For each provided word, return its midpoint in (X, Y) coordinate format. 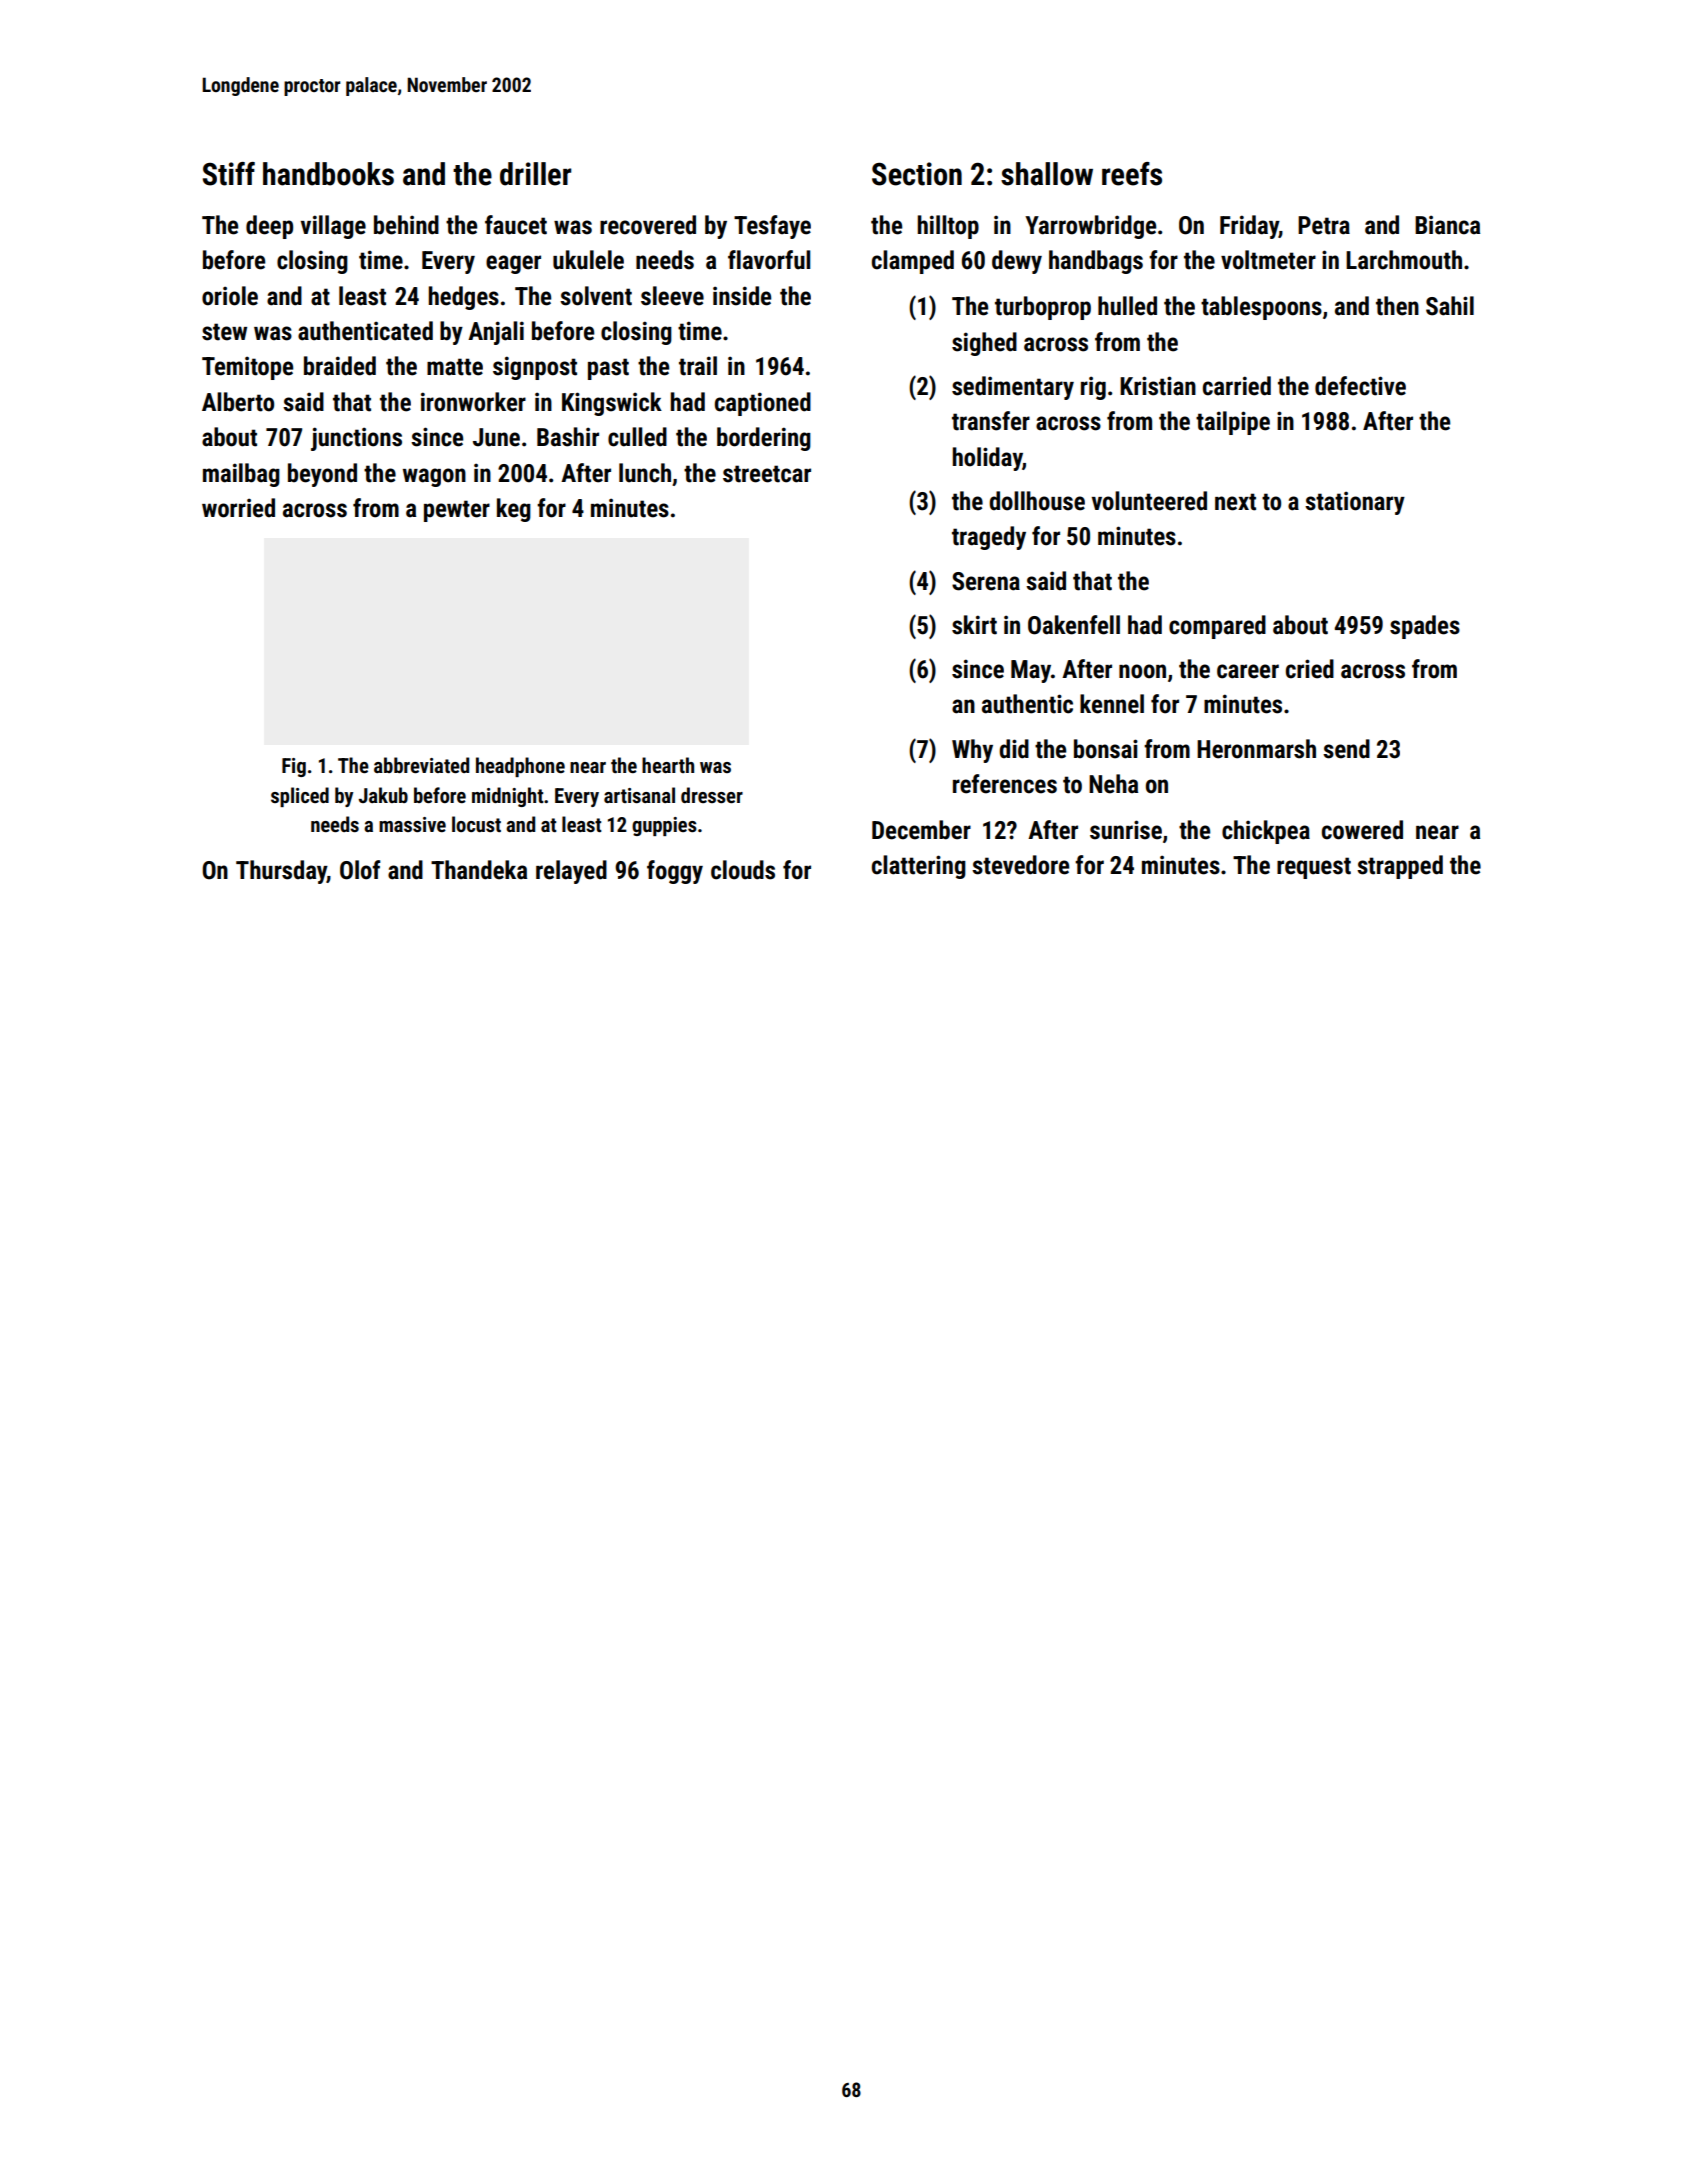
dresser (712, 795)
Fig (294, 767)
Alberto (238, 402)
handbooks (328, 174)
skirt (974, 625)
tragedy (989, 538)
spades (1425, 627)
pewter (457, 511)
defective (1360, 386)
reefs (1132, 174)
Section (917, 174)
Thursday (281, 872)
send (1346, 749)
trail (698, 366)
